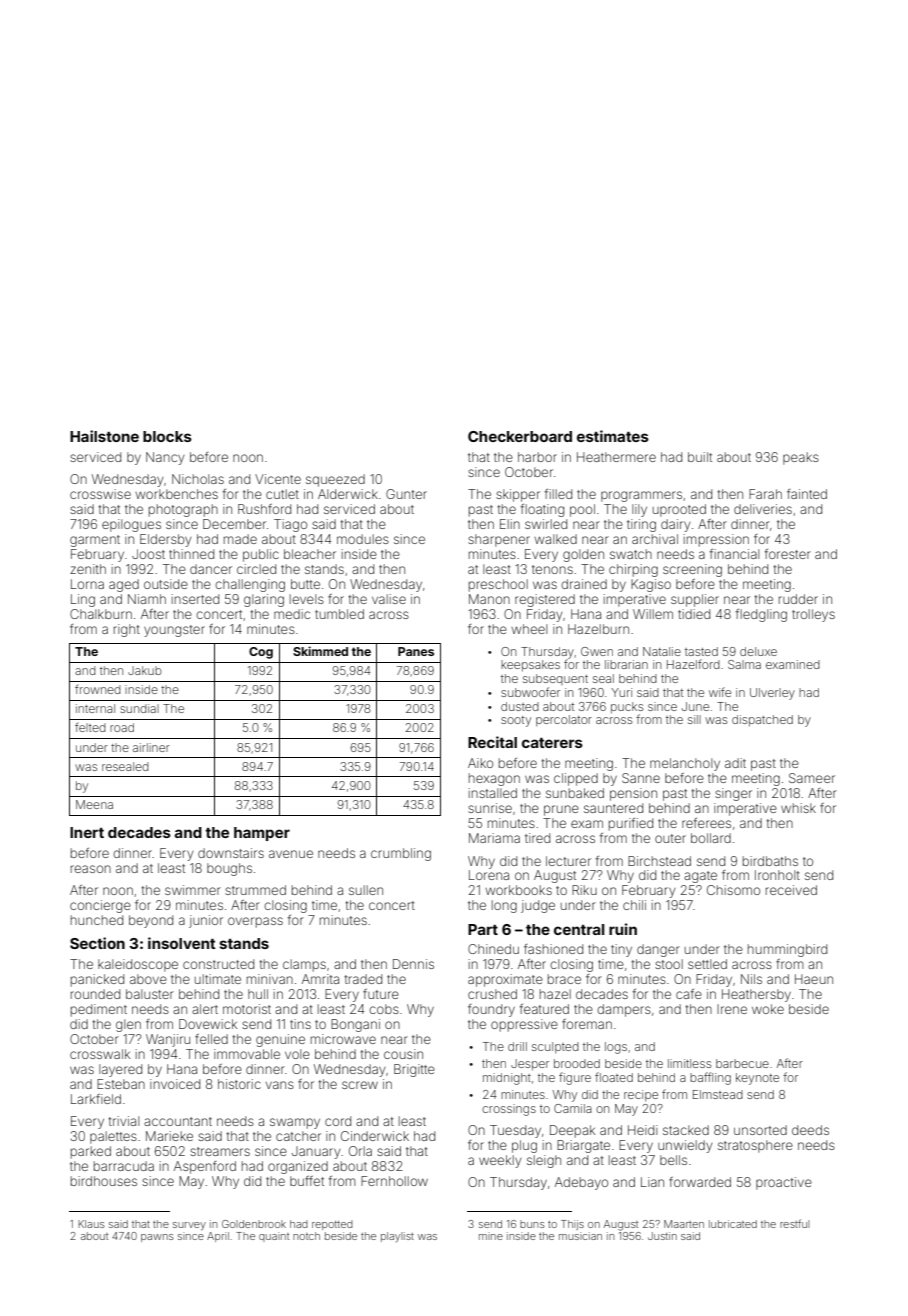 The width and height of the screenshot is (908, 1316). What do you see at coordinates (176, 494) in the screenshot?
I see `workbenches` at bounding box center [176, 494].
